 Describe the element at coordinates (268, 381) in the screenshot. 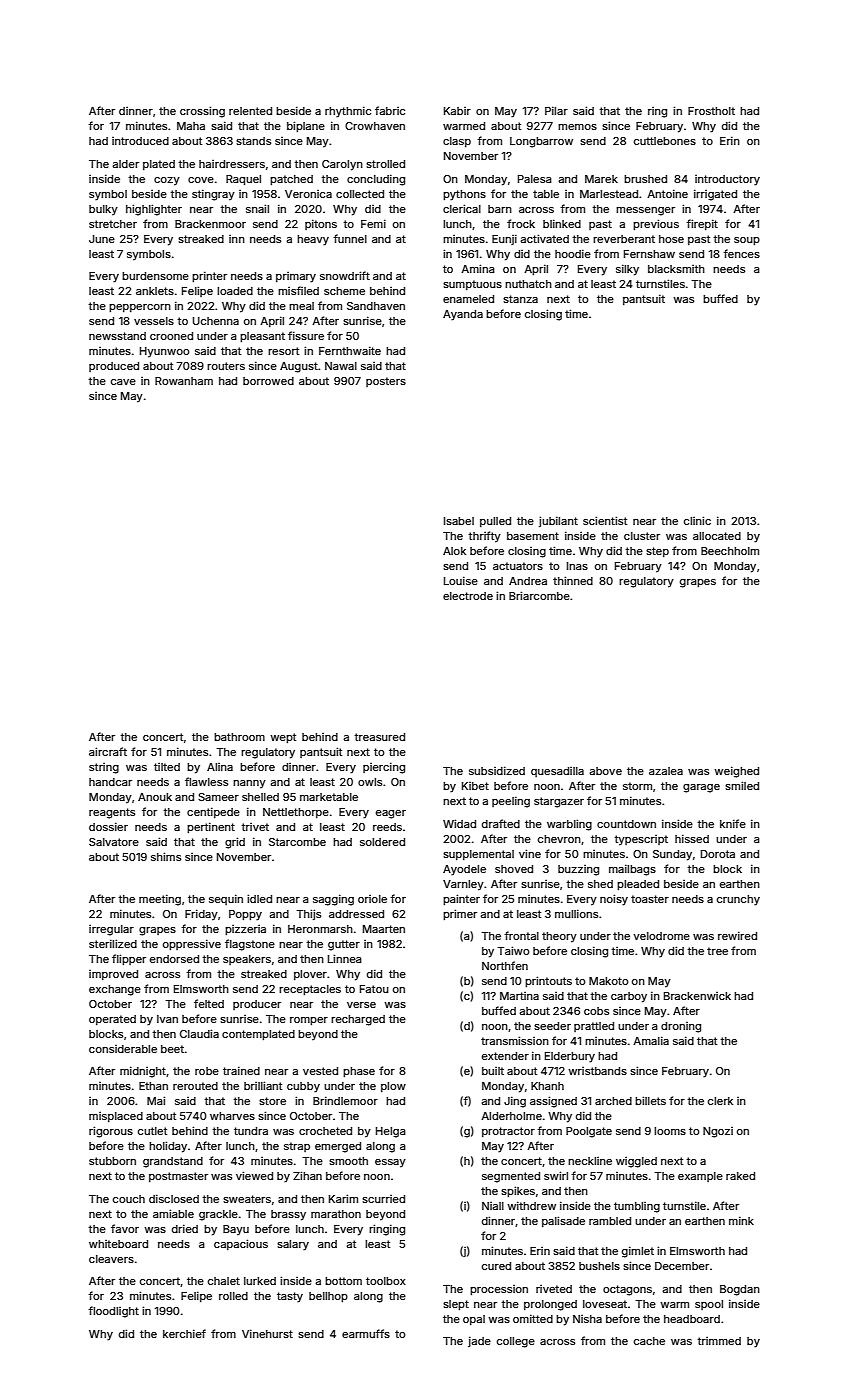

I see `borrowed` at that location.
